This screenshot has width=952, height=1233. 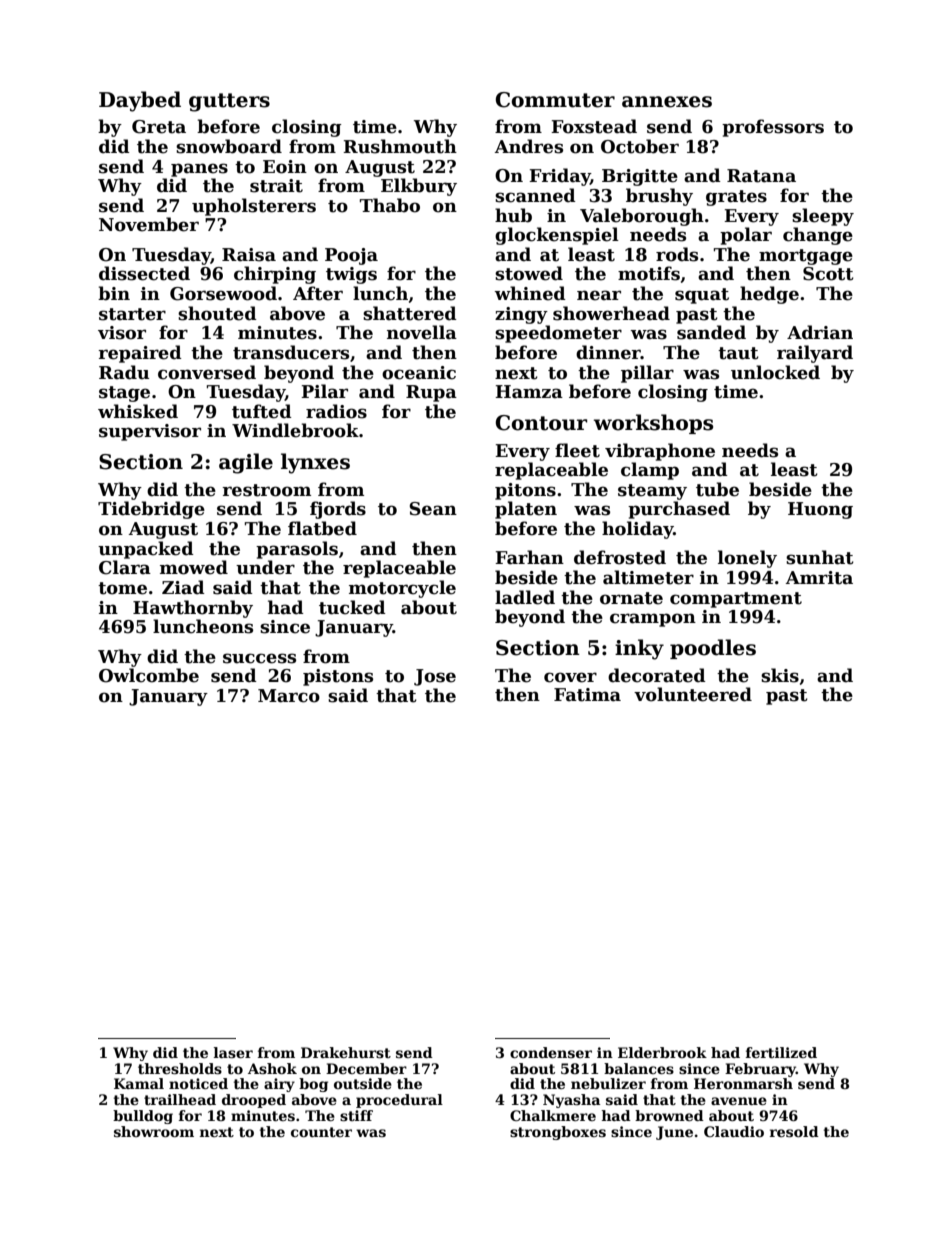 What do you see at coordinates (422, 332) in the screenshot?
I see `novella` at bounding box center [422, 332].
